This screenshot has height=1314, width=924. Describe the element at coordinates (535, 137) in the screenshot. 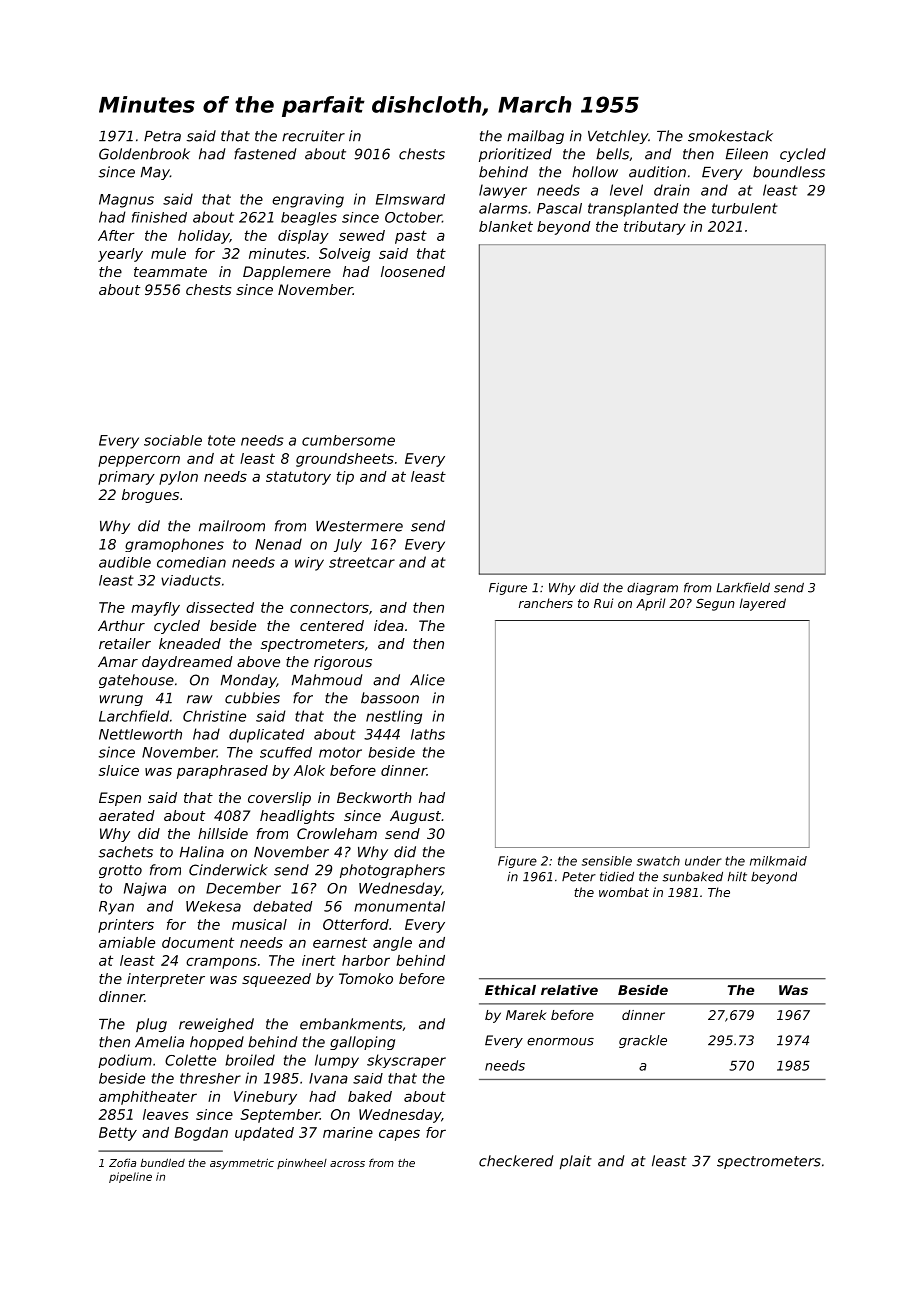

I see `mailbag` at that location.
